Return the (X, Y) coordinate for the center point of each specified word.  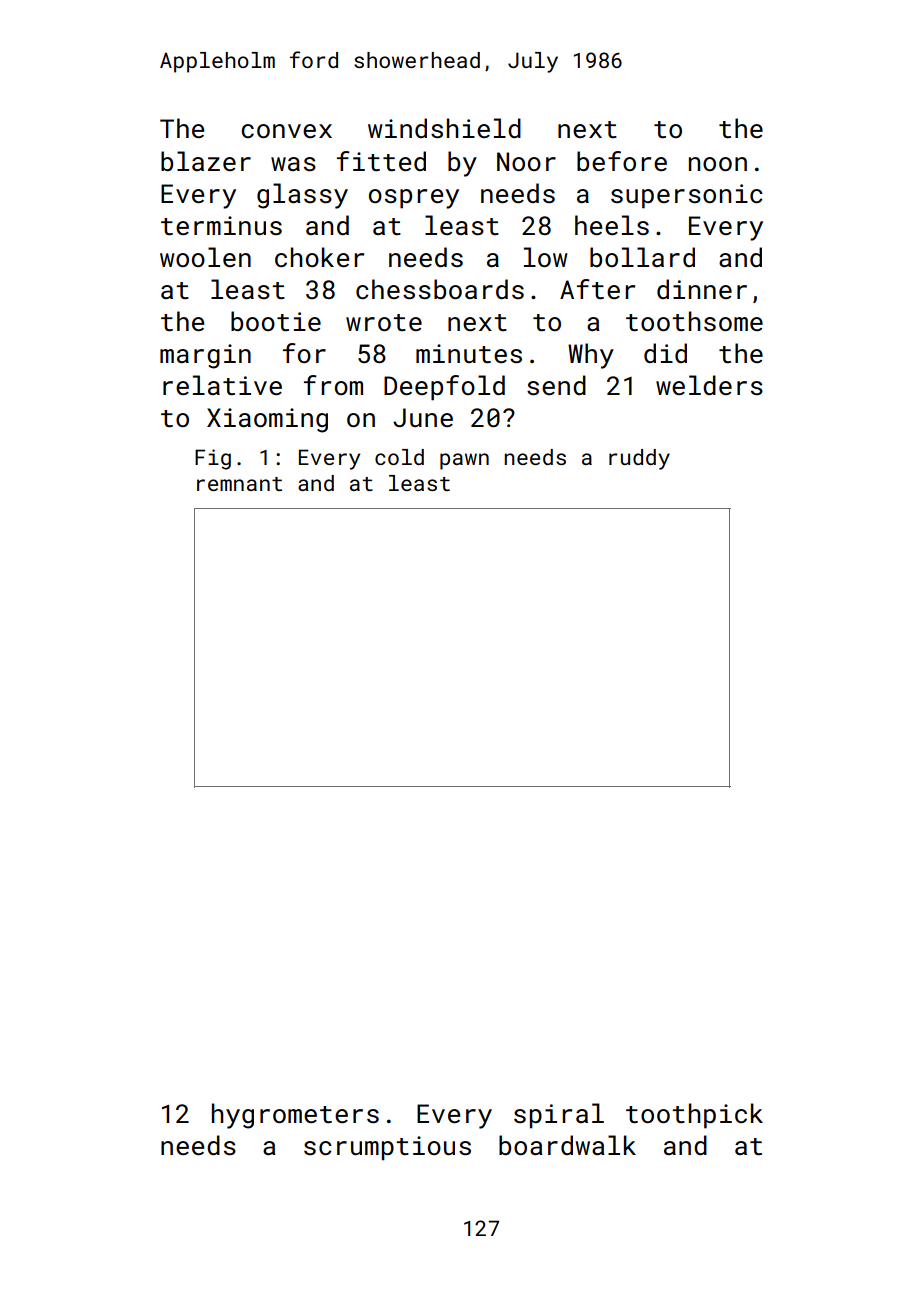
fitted (381, 161)
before (622, 161)
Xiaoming (267, 420)
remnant (239, 484)
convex (286, 131)
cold (399, 457)
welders (709, 385)
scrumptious (387, 1148)
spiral (559, 1116)
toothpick (694, 1116)
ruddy (639, 459)
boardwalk (567, 1145)
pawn (464, 461)
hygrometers (295, 1116)
